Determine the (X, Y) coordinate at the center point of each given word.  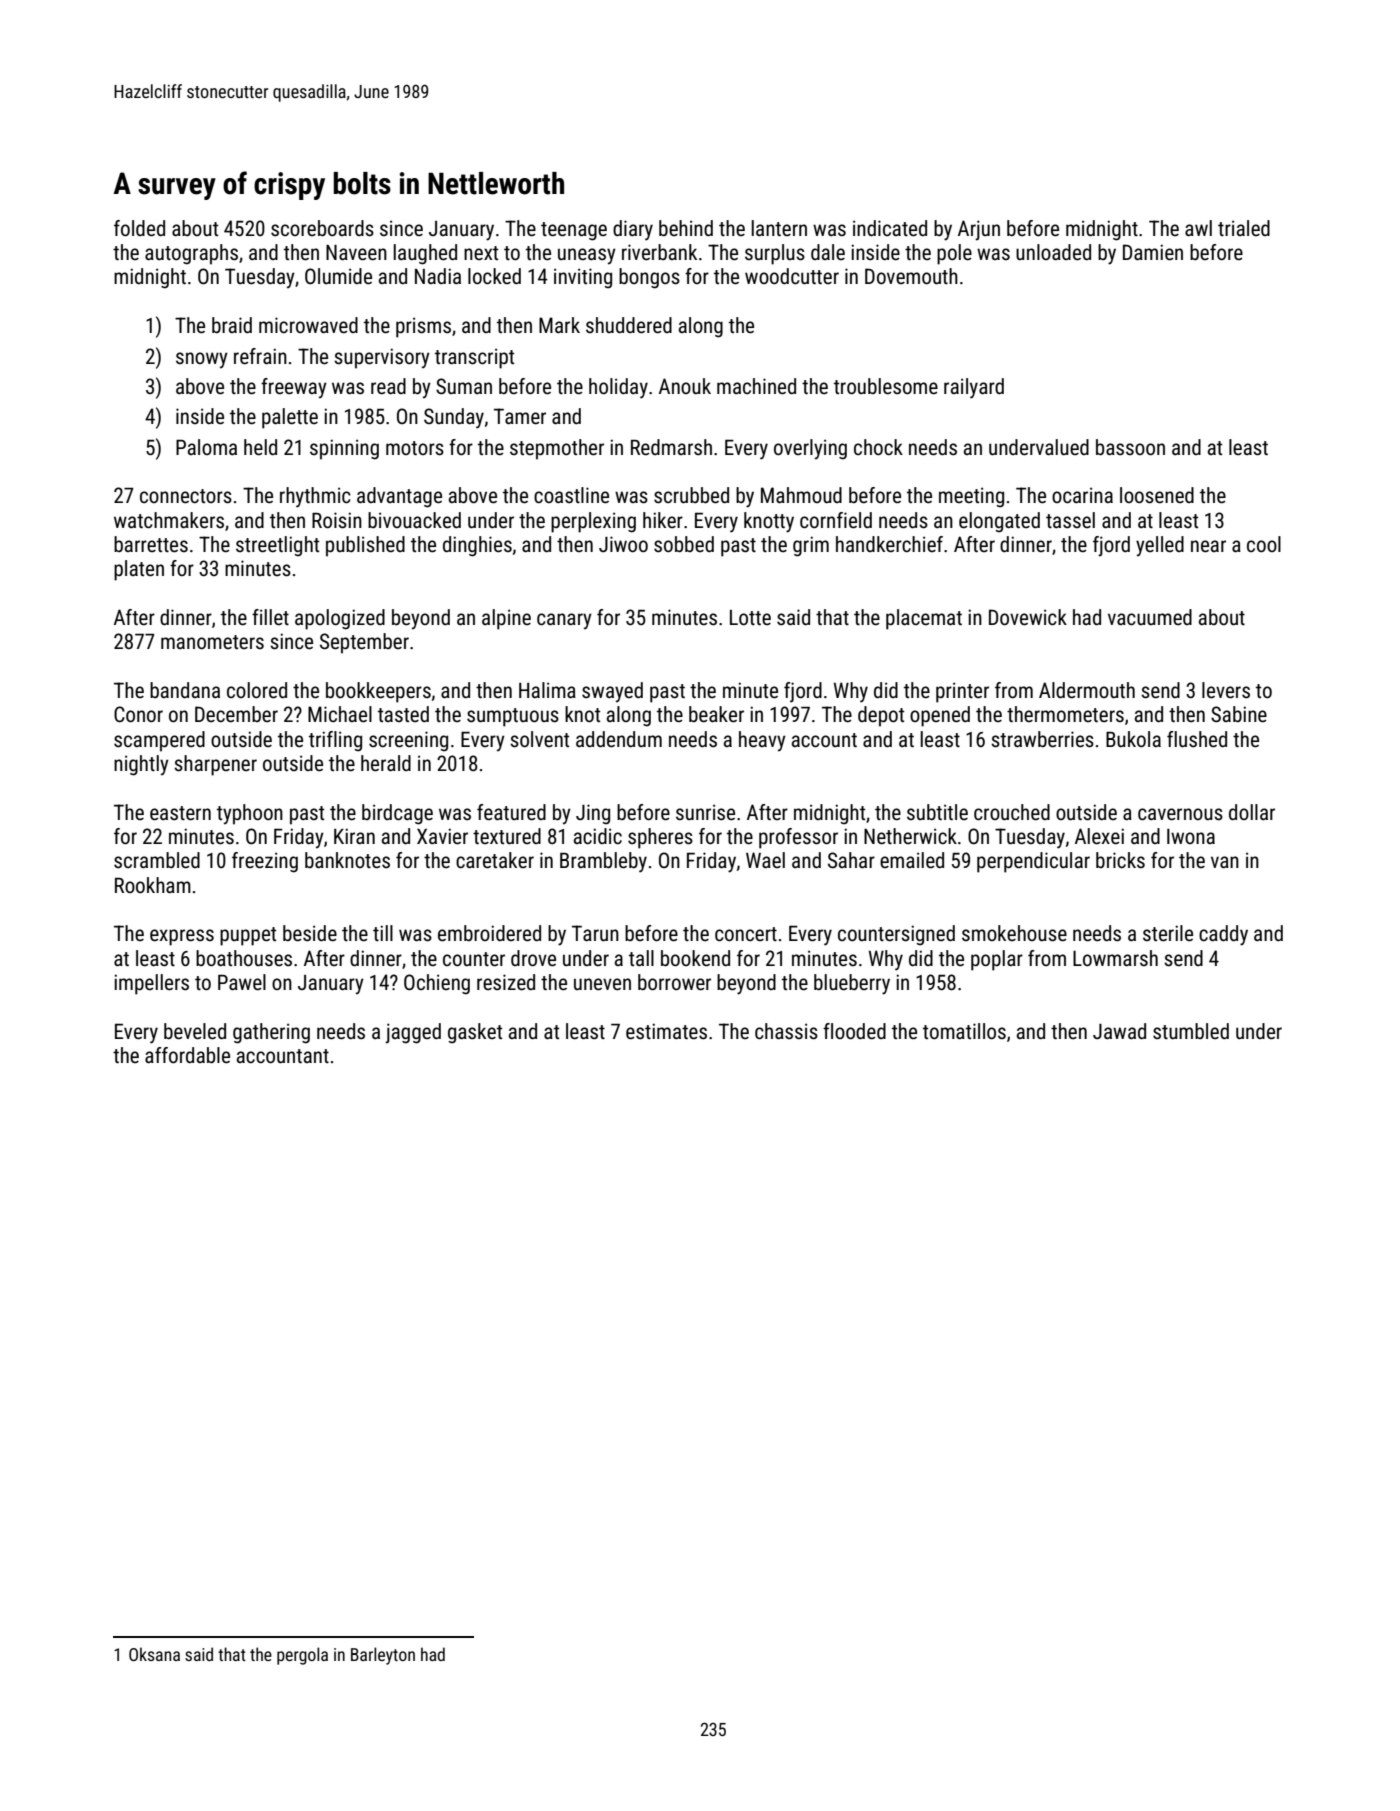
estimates (666, 1031)
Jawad (1119, 1031)
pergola (302, 1656)
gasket (475, 1033)
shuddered (629, 325)
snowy (202, 360)
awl (1198, 228)
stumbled (1191, 1031)
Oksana (154, 1654)
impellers (151, 984)
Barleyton (383, 1656)
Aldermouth (1087, 690)
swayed (612, 692)
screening (408, 741)
